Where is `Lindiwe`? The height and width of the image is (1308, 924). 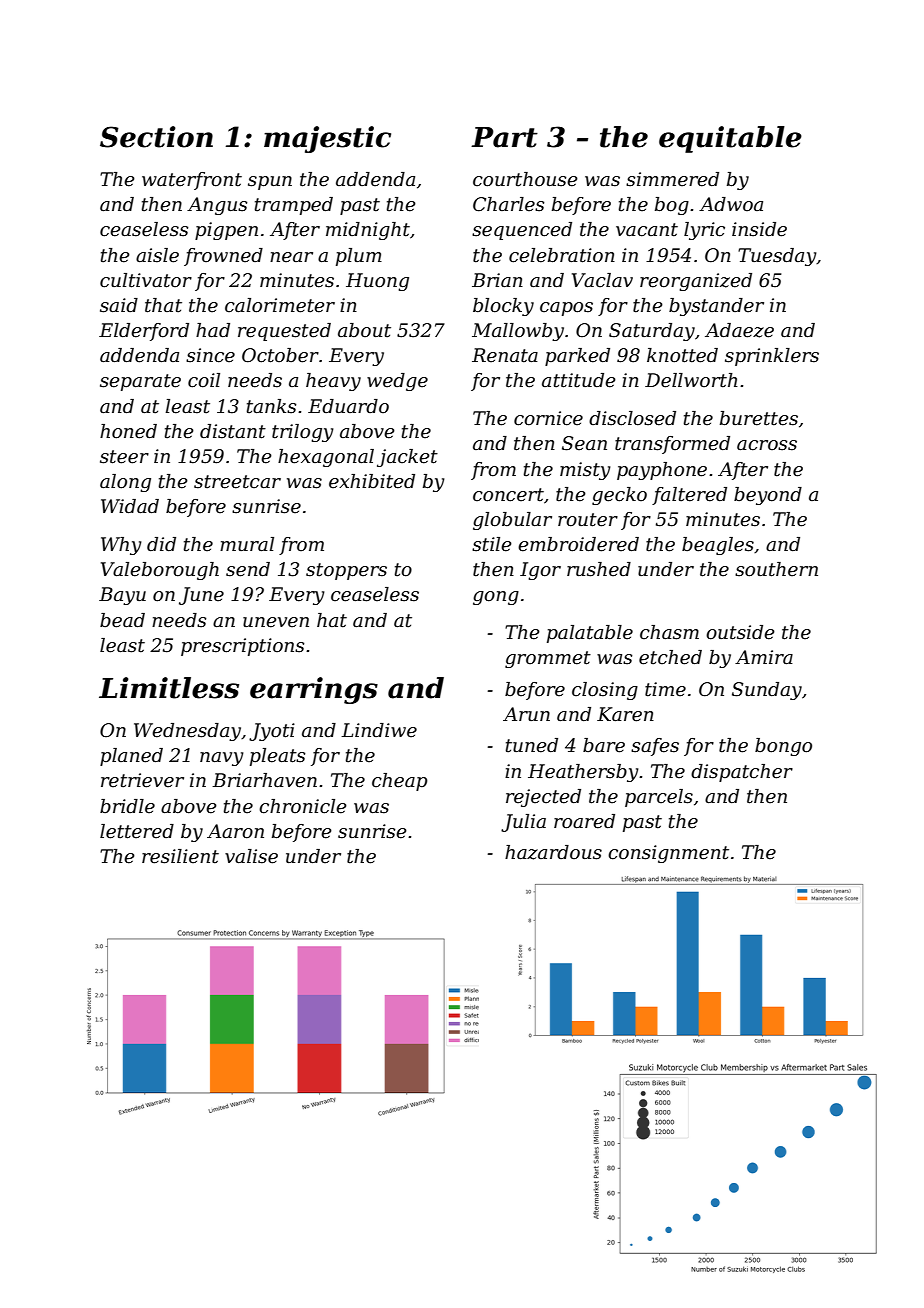
Lindiwe is located at coordinates (379, 730).
